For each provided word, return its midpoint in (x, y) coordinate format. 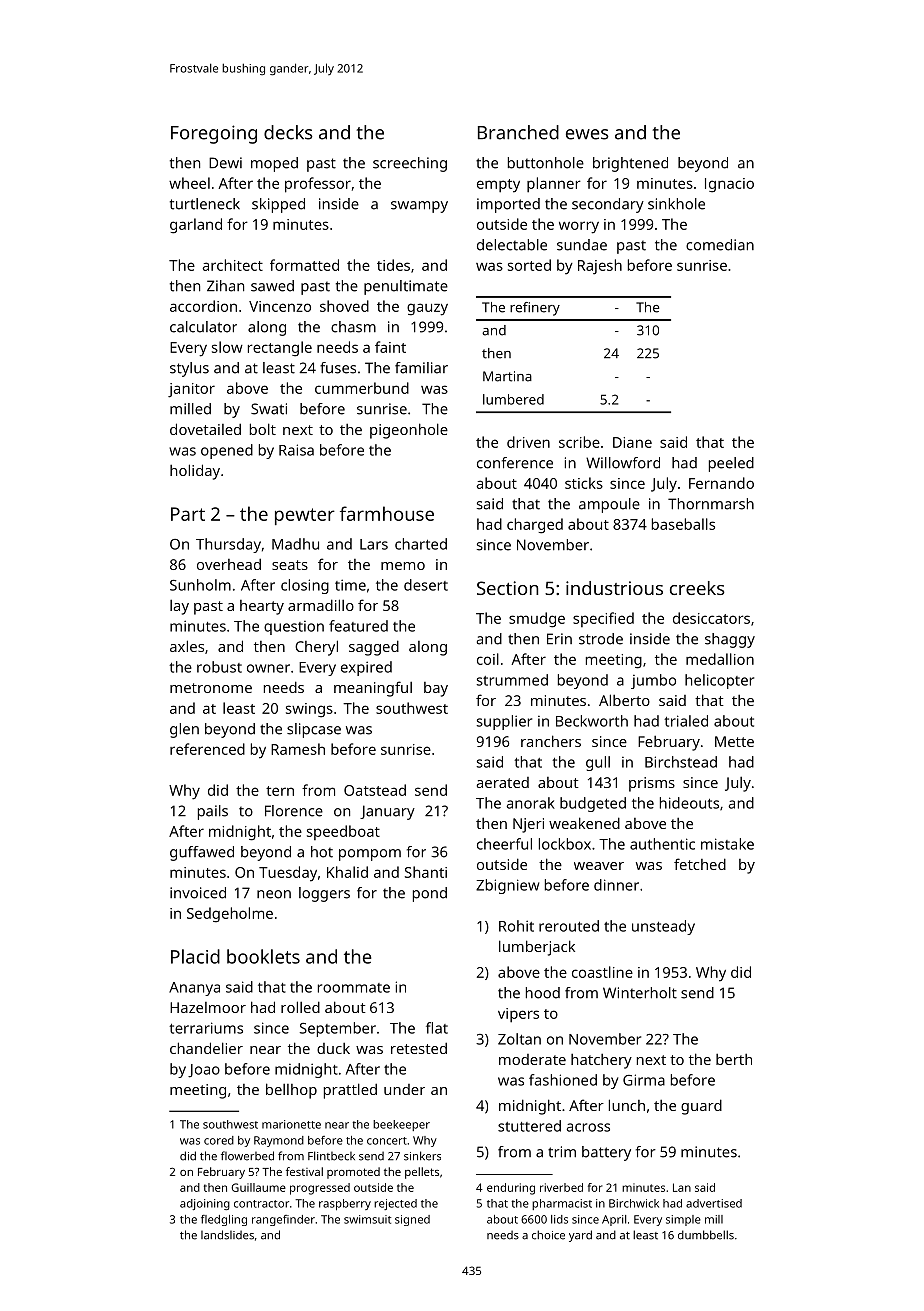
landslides (227, 1235)
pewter (305, 516)
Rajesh (600, 267)
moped (274, 164)
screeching (410, 164)
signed (412, 1220)
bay (436, 689)
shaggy (730, 640)
